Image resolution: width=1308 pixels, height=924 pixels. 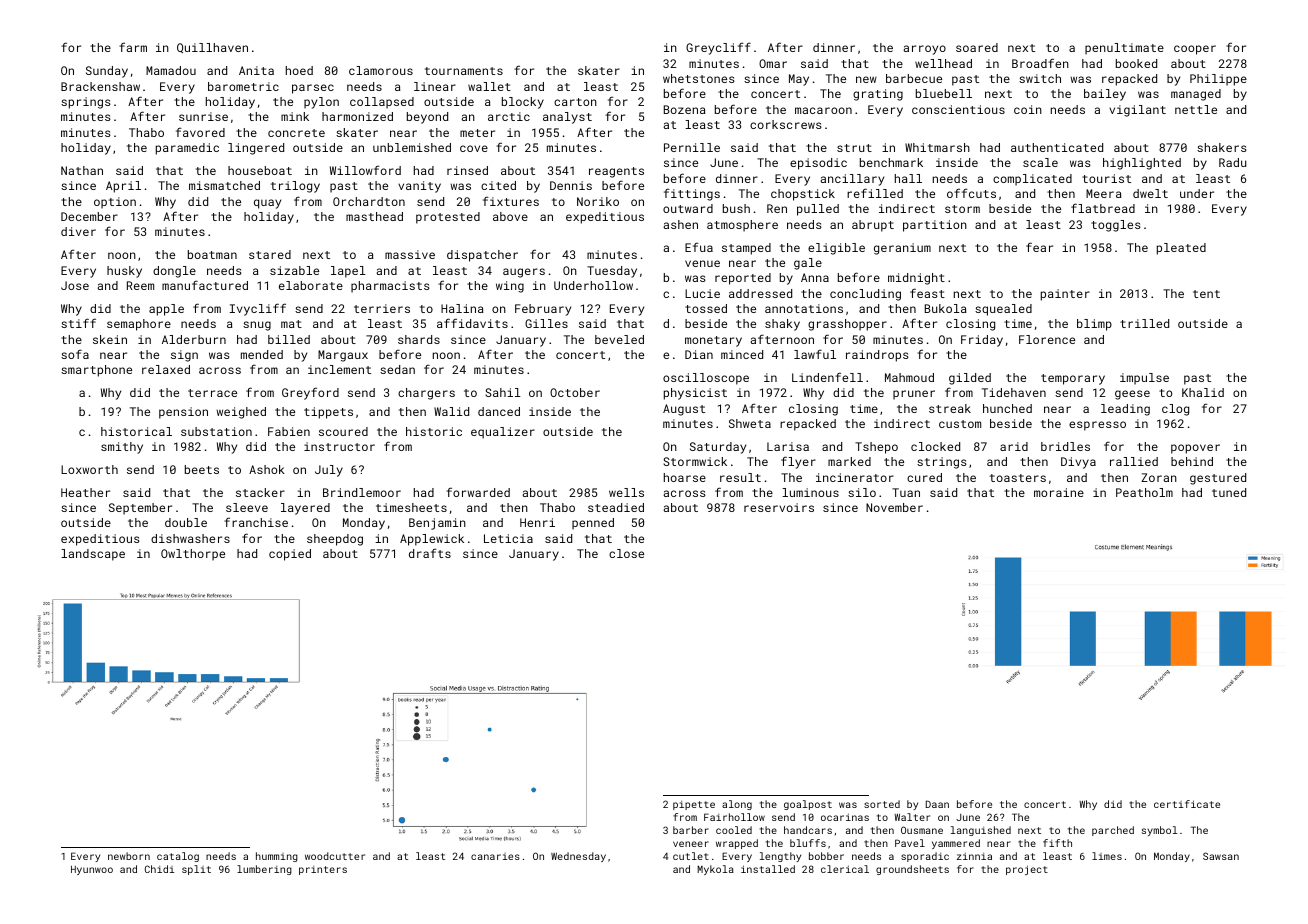 I want to click on split, so click(x=196, y=870).
